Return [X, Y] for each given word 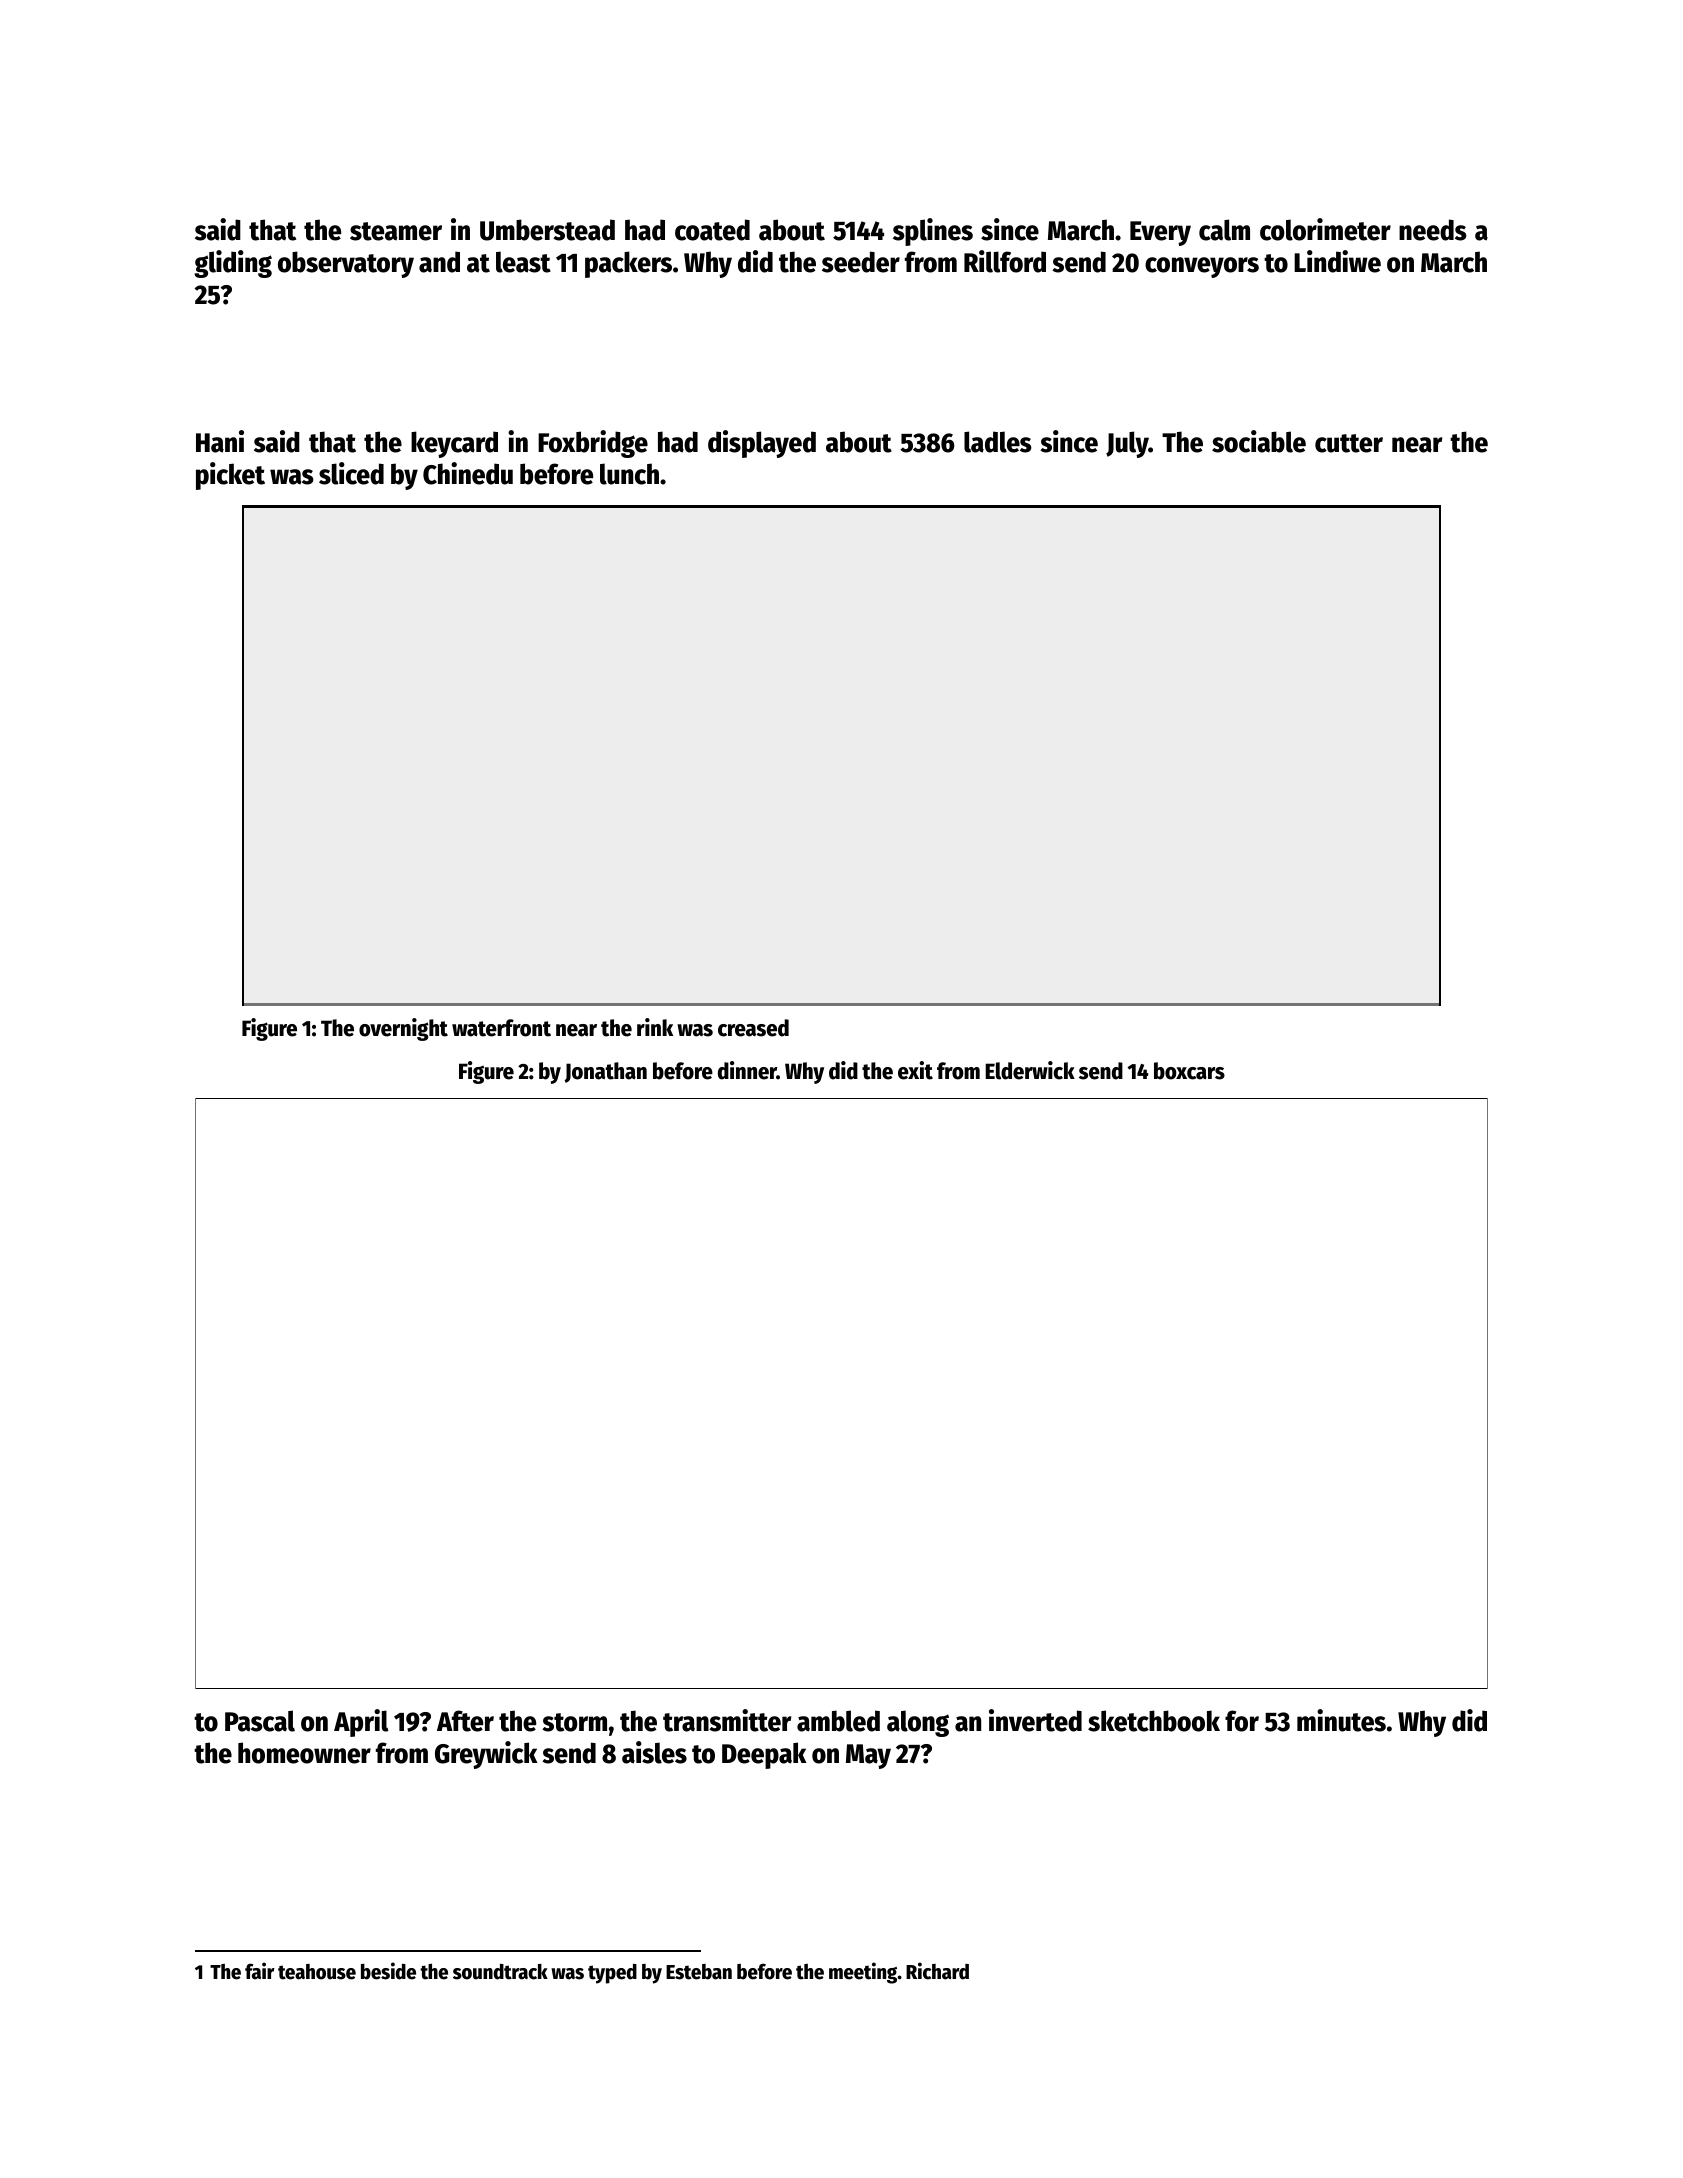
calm [1224, 230]
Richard [937, 1971]
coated [712, 230]
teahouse [317, 1972]
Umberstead [547, 230]
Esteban [699, 1972]
